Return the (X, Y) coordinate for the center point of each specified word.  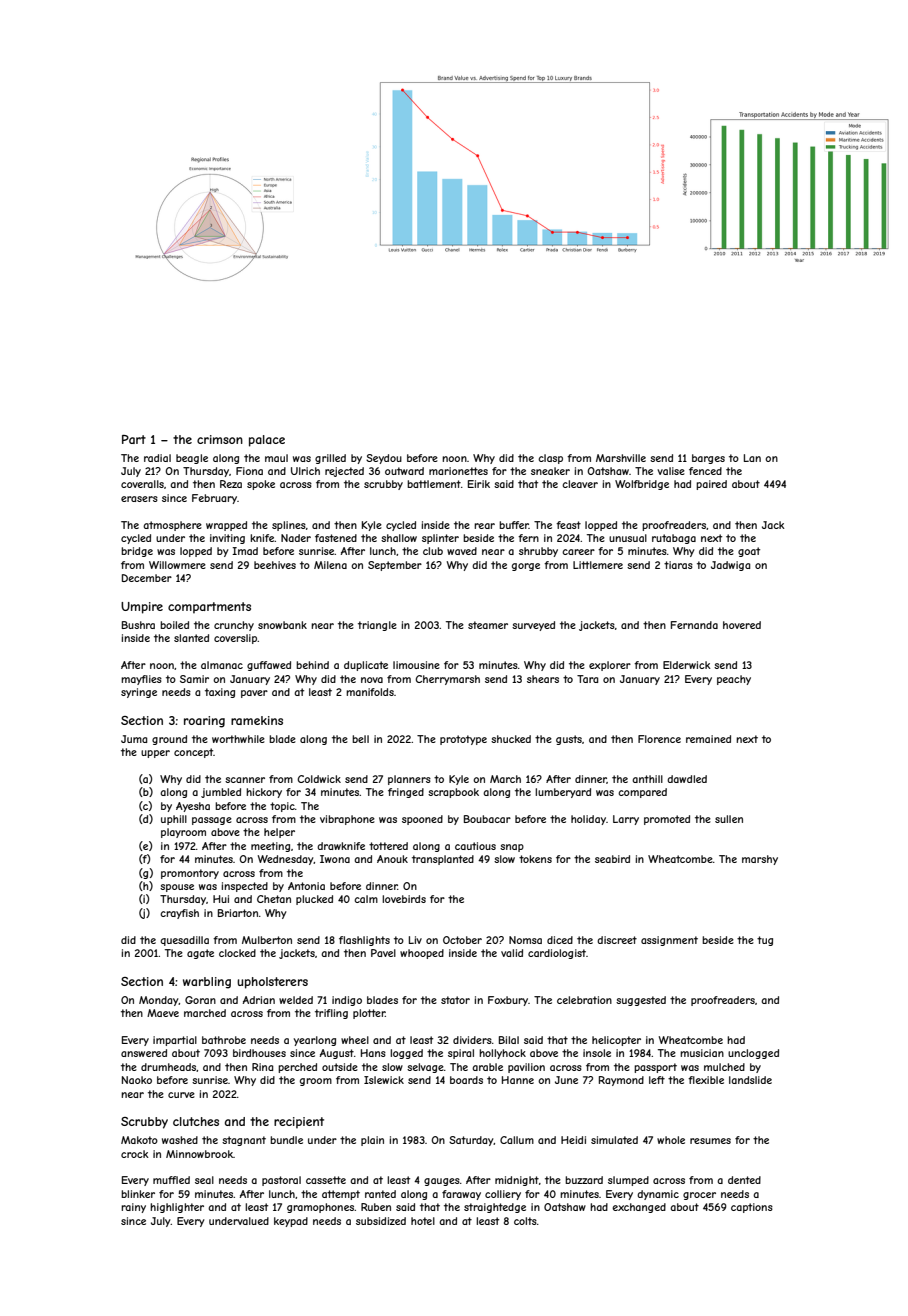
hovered (742, 625)
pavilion (526, 1068)
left (657, 1080)
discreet (617, 940)
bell (360, 739)
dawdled (687, 779)
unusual (628, 538)
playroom (183, 833)
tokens (535, 859)
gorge (526, 567)
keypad (291, 1222)
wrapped (226, 526)
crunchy (234, 626)
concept (194, 753)
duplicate (366, 666)
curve (181, 1095)
